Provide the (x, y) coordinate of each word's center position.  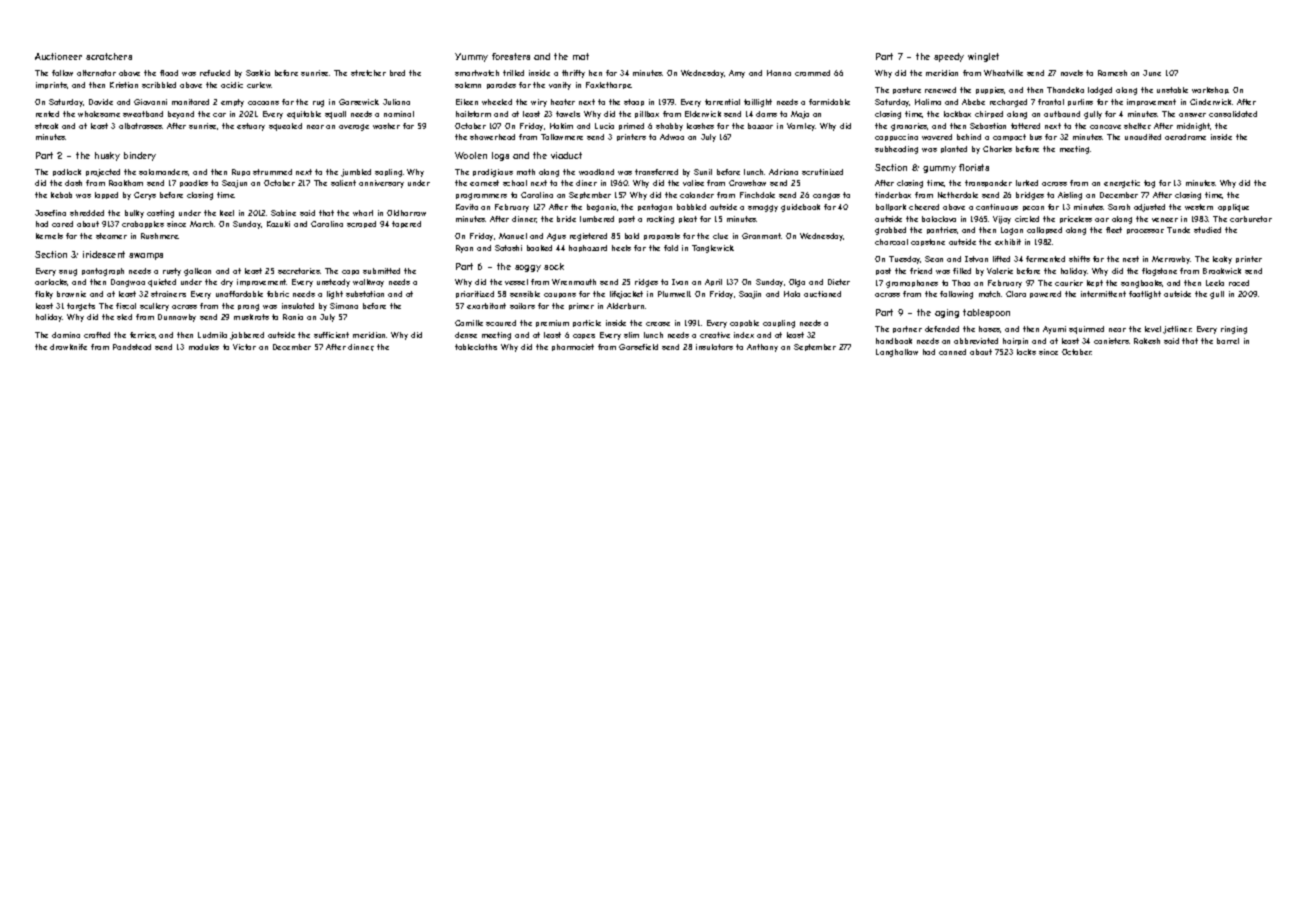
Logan (1012, 231)
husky (107, 156)
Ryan (464, 249)
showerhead (492, 137)
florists (974, 167)
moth (526, 172)
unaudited (1143, 137)
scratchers (109, 56)
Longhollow (897, 353)
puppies (990, 90)
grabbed (890, 231)
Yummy (471, 57)
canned (952, 352)
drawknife (68, 347)
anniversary (381, 184)
